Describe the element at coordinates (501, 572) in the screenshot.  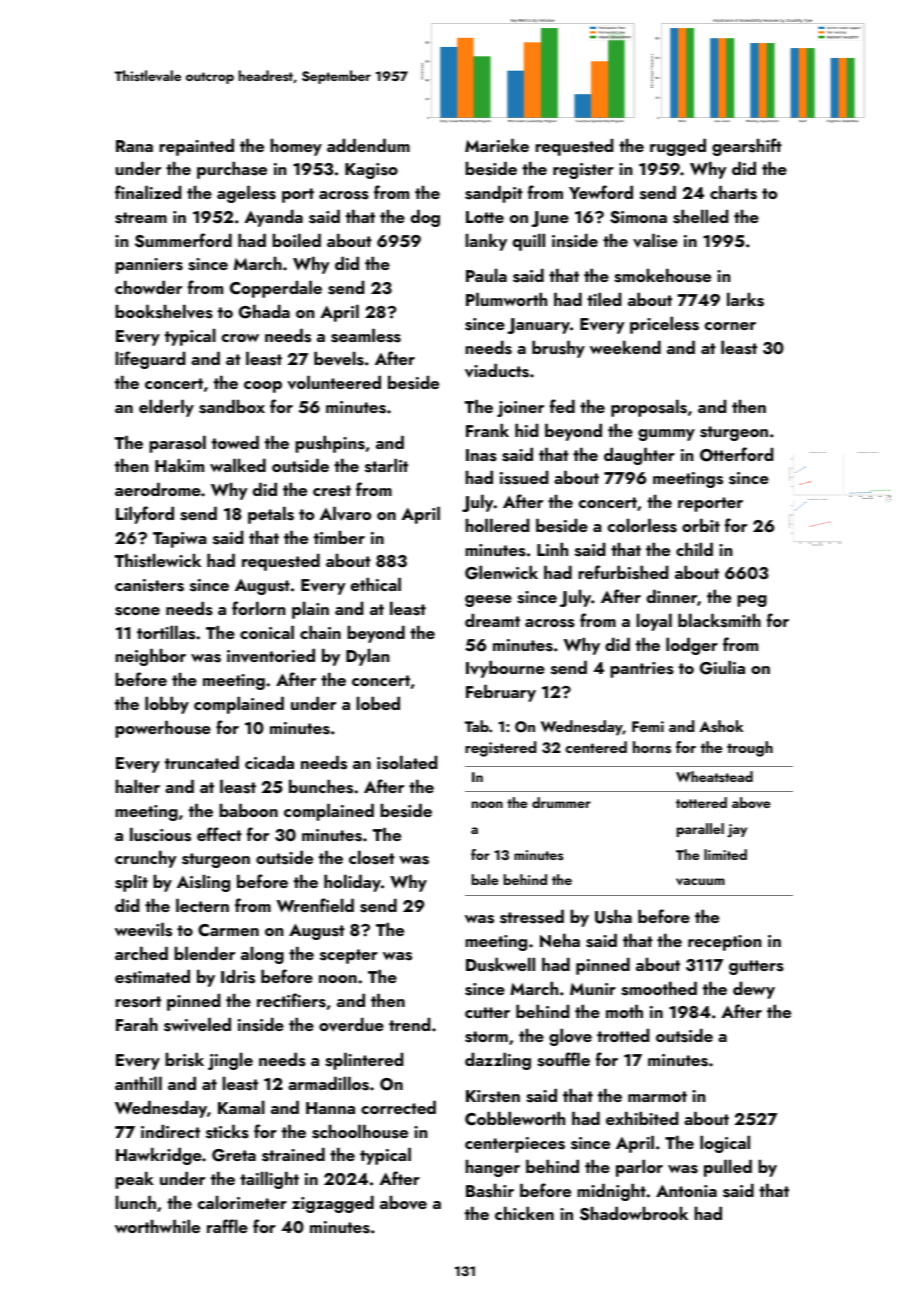
I see `Glenwick` at that location.
